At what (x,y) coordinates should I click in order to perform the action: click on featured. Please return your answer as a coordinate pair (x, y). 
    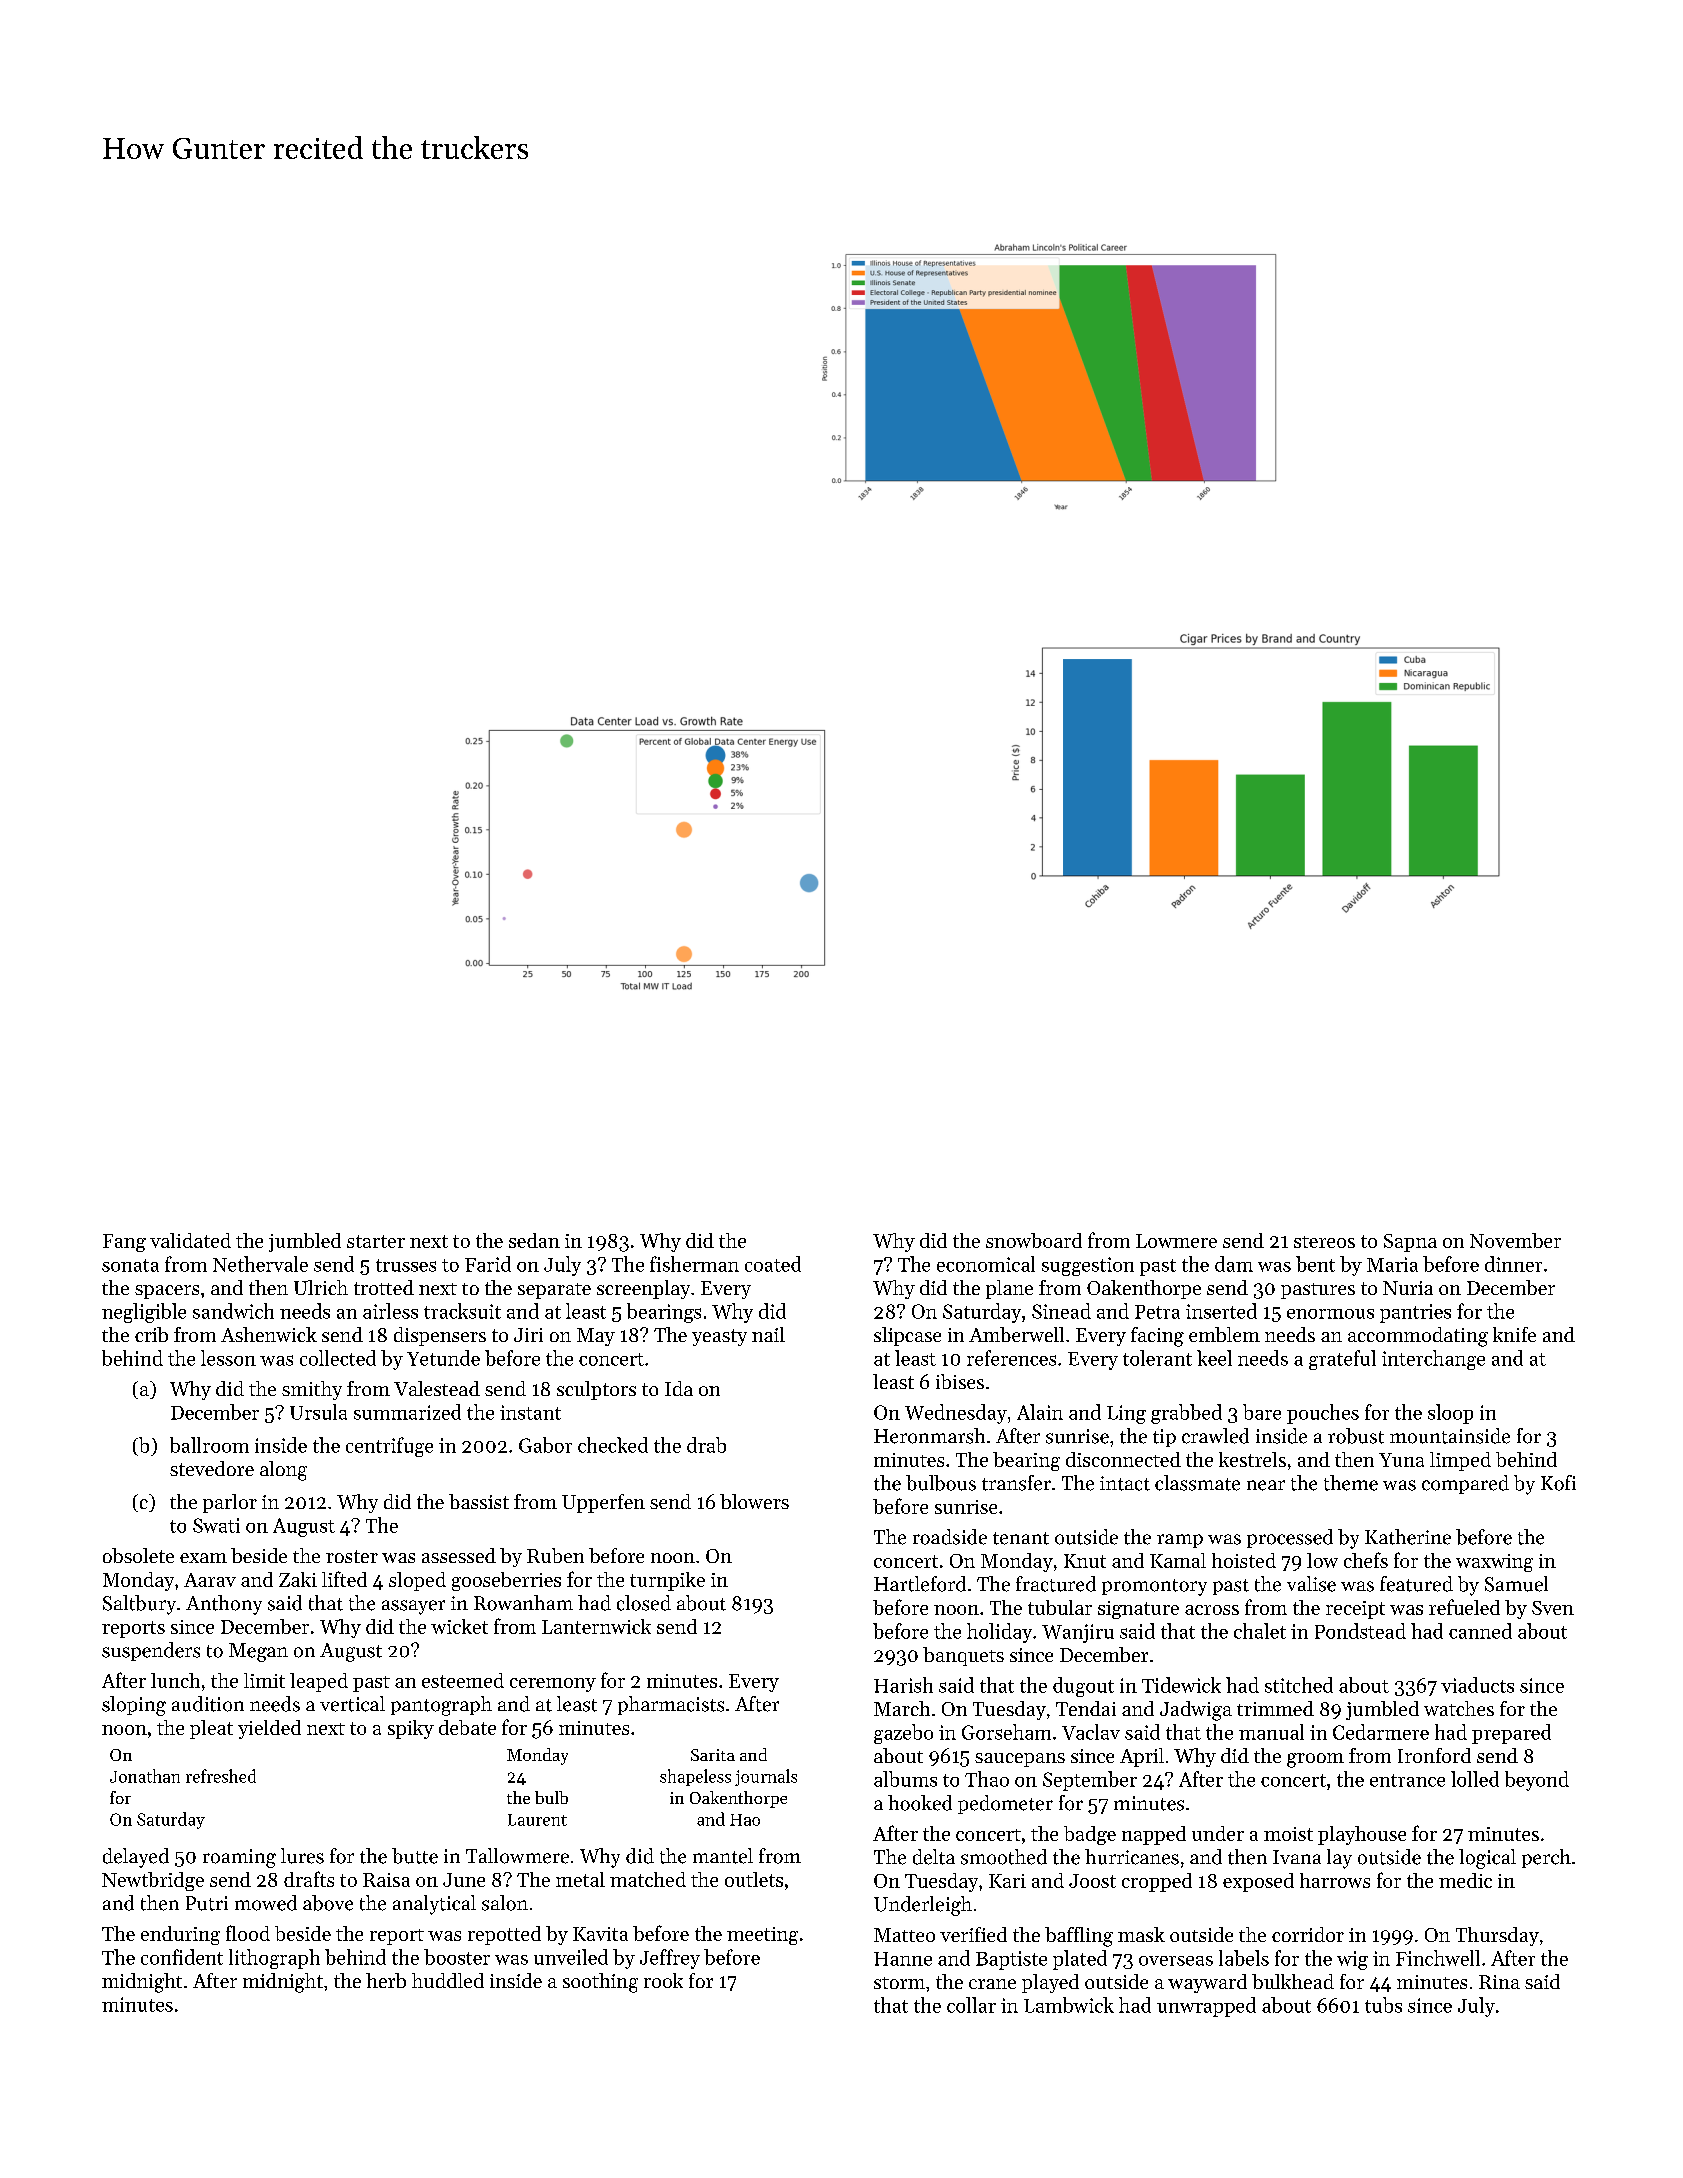
    Looking at the image, I should click on (1416, 1584).
